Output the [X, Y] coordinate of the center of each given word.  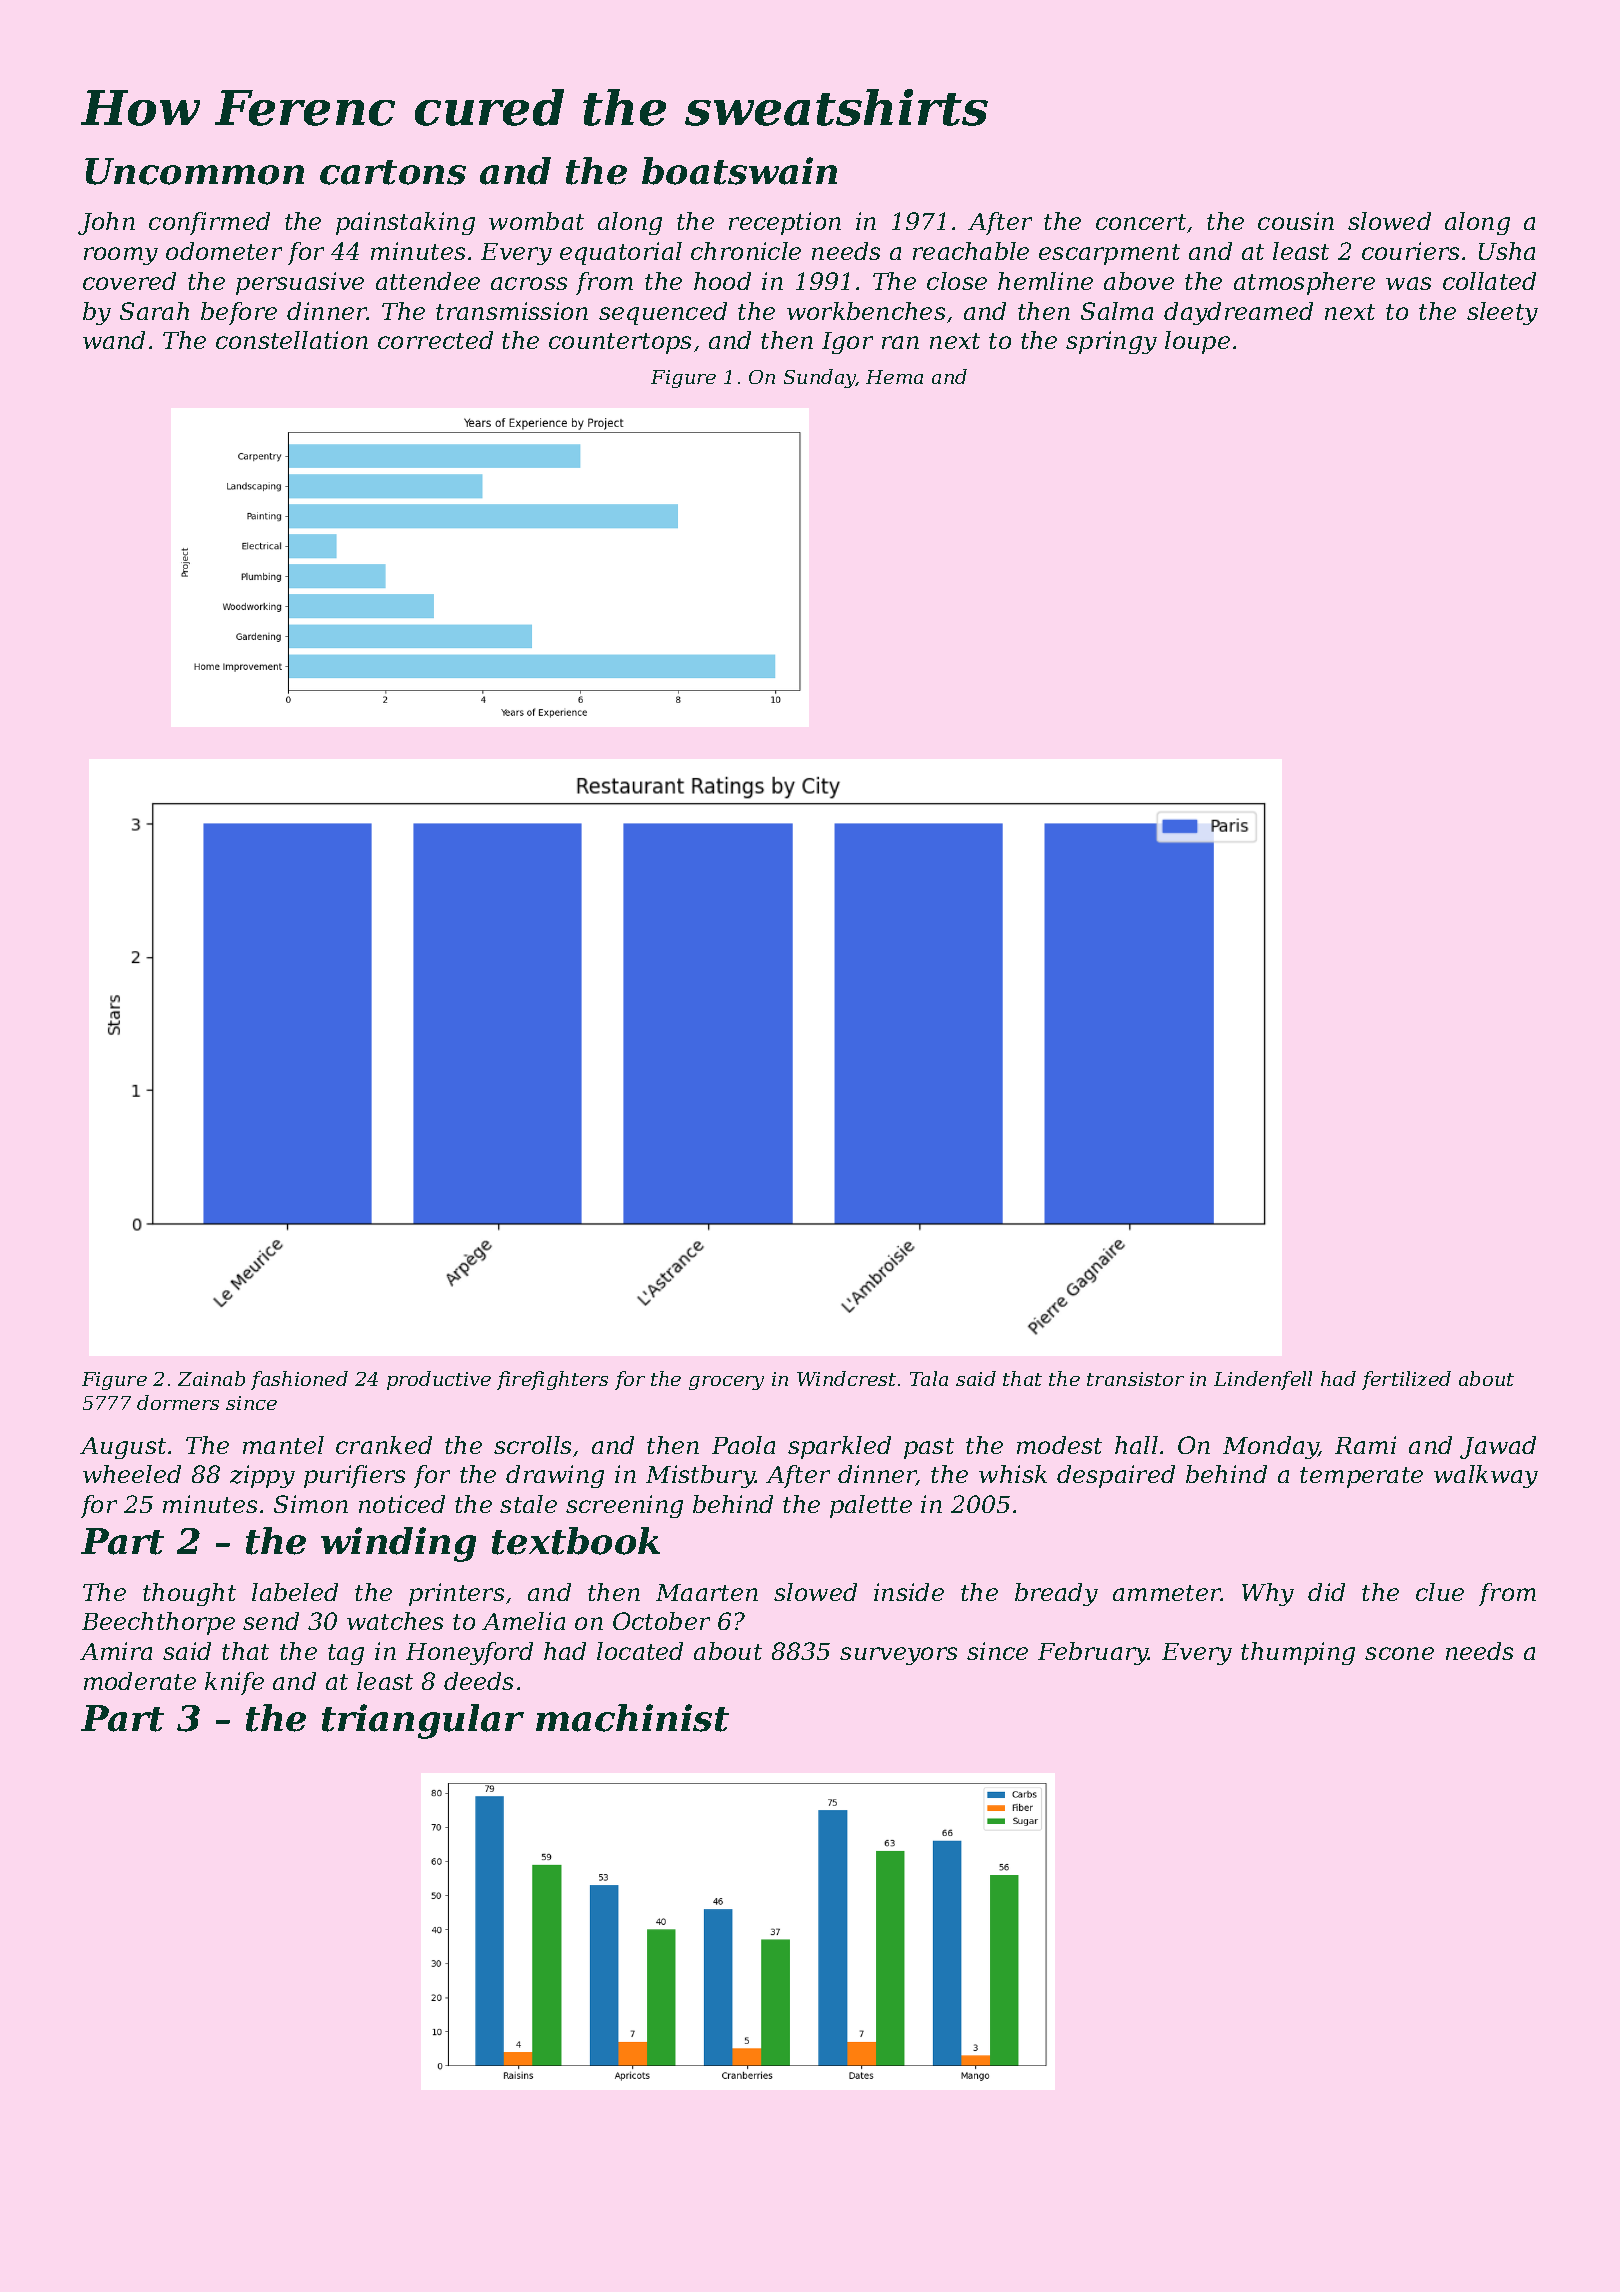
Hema [894, 377]
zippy [262, 1476]
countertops [620, 343]
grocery [726, 1383]
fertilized [1406, 1380]
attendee [428, 281]
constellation [292, 340]
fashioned [299, 1380]
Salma [1117, 311]
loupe [1197, 342]
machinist [632, 1718]
